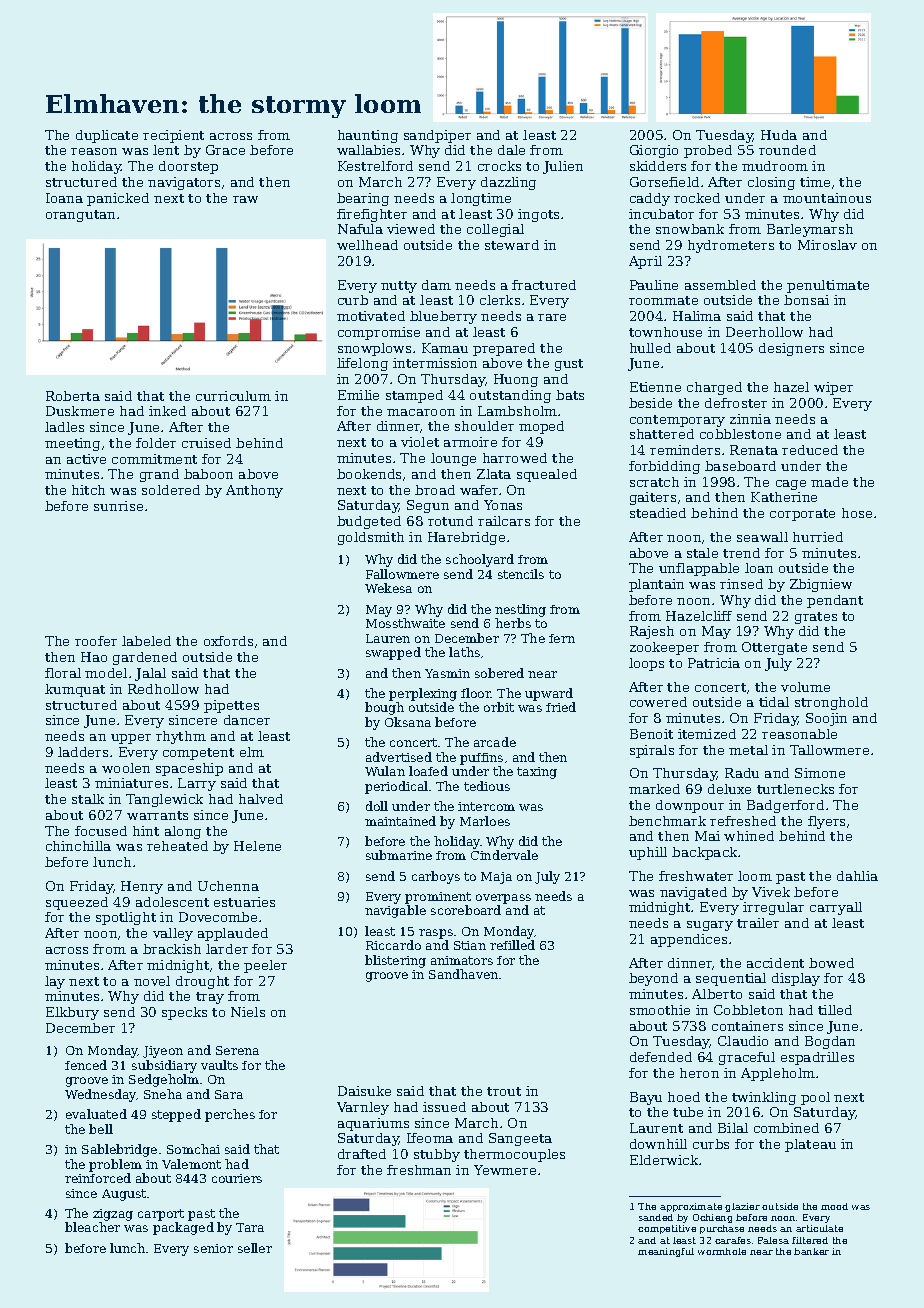  Describe the element at coordinates (395, 911) in the document. I see `navigable` at that location.
